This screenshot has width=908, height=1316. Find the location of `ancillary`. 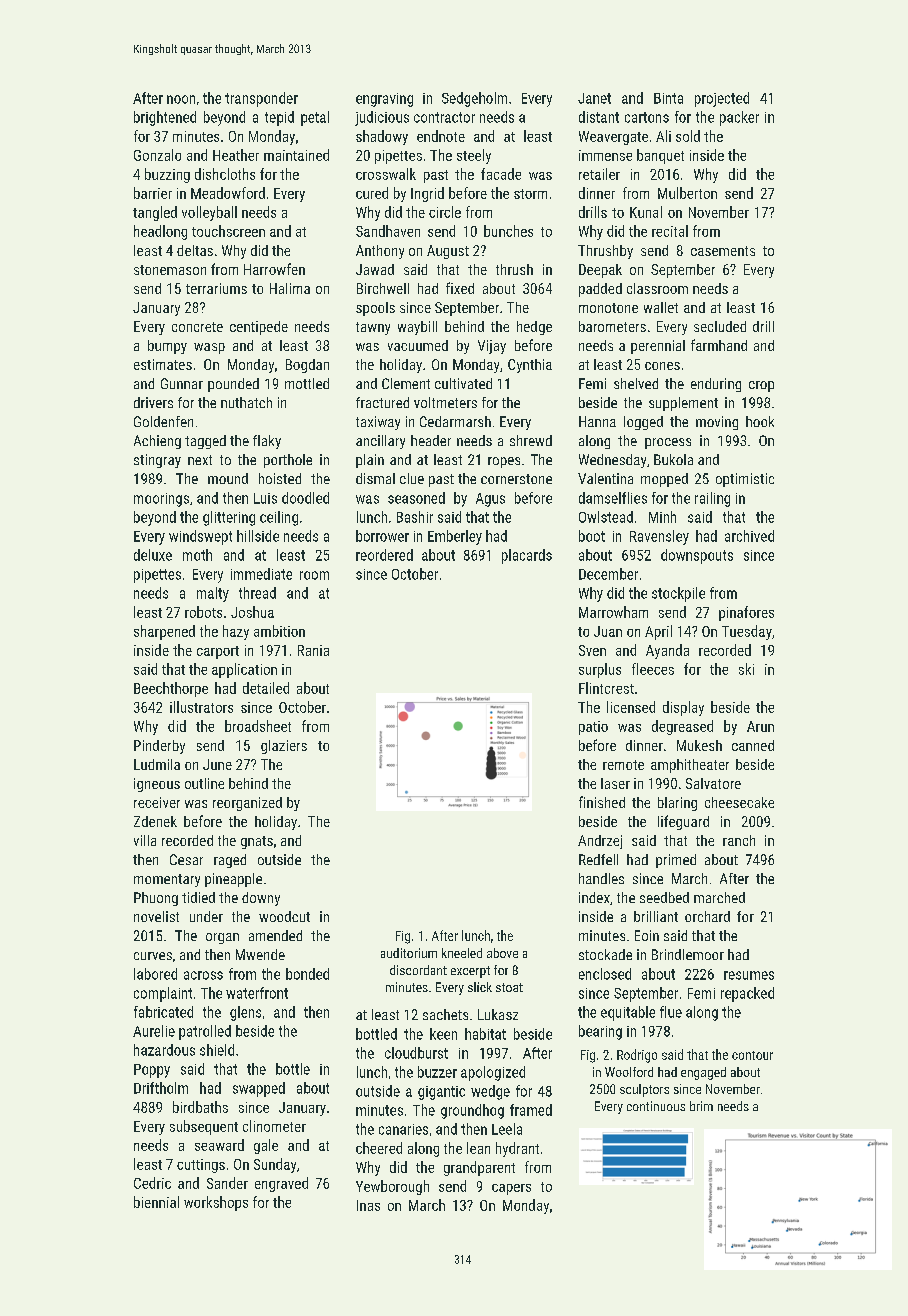

ancillary is located at coordinates (380, 442).
